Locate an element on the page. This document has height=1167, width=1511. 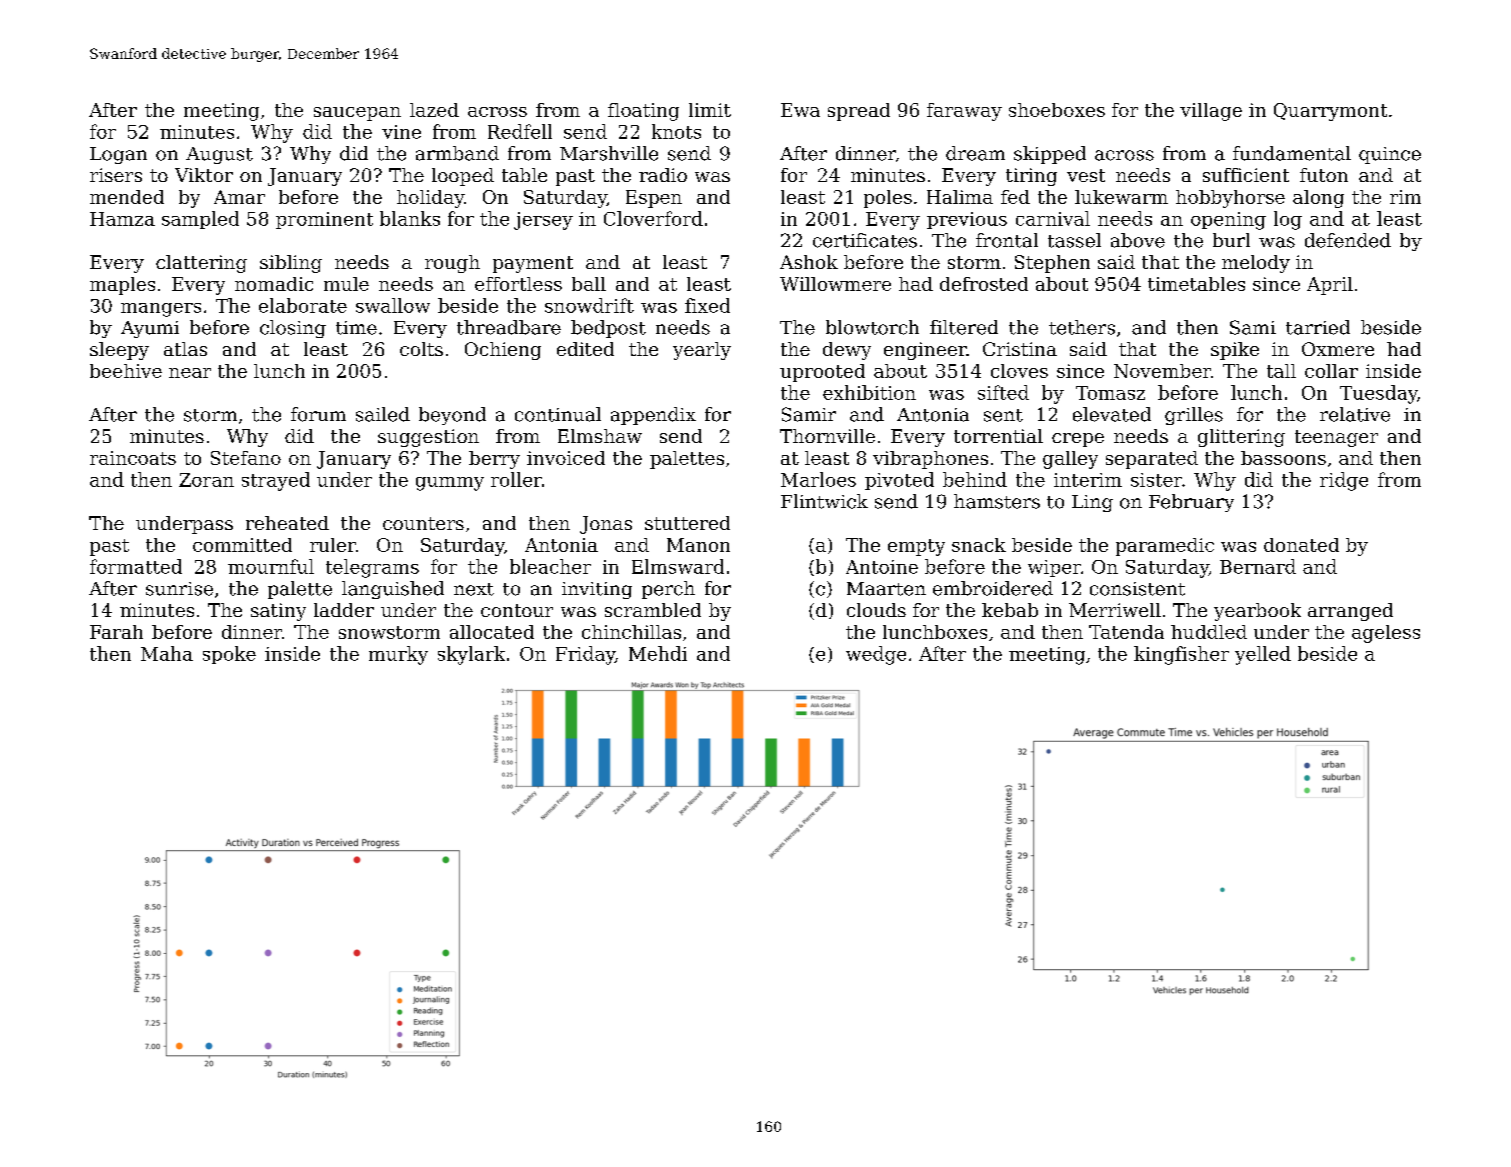
Zoran is located at coordinates (206, 480).
